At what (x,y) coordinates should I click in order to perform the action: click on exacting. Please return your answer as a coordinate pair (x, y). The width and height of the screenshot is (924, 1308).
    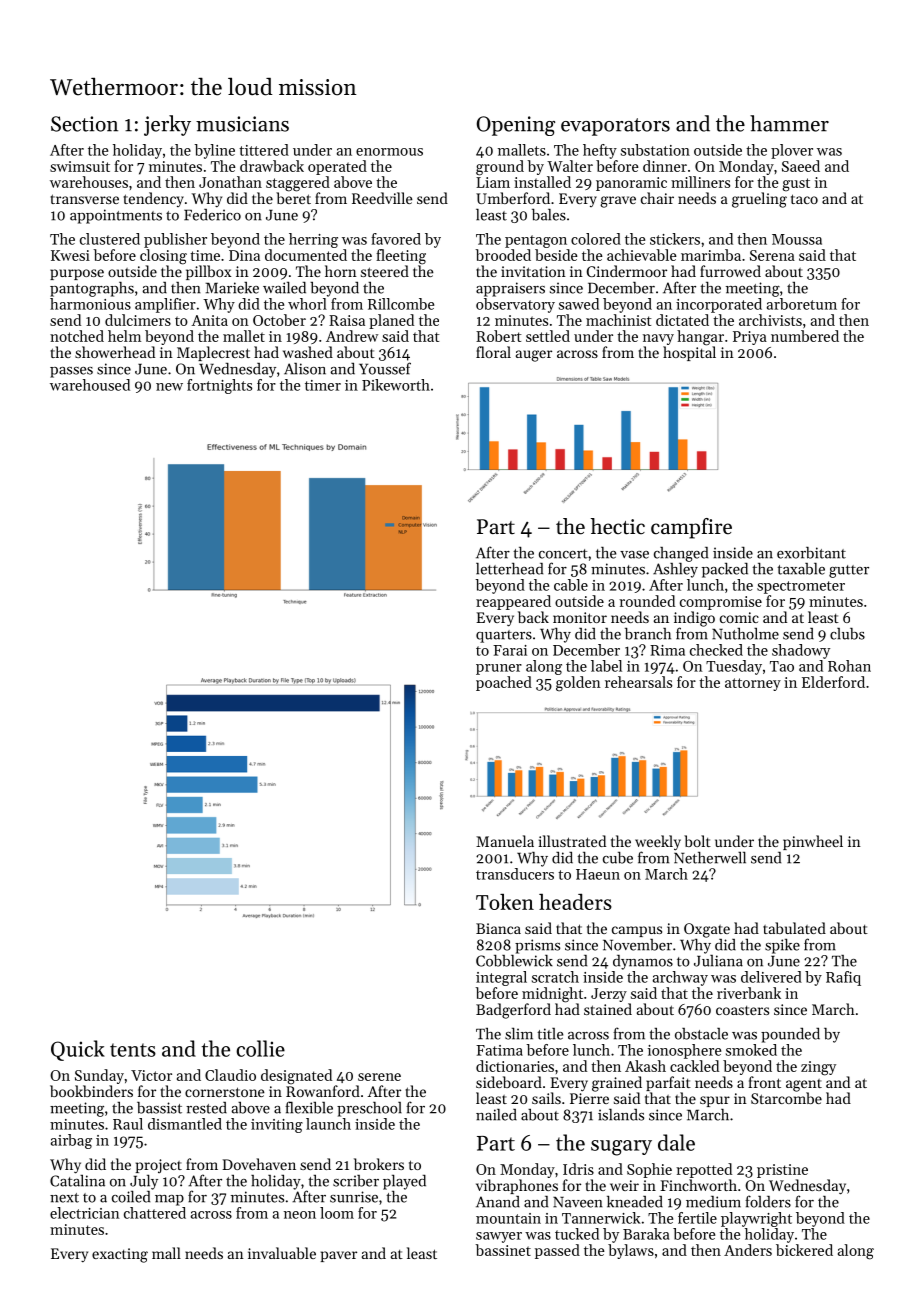
    Looking at the image, I should click on (120, 1255).
